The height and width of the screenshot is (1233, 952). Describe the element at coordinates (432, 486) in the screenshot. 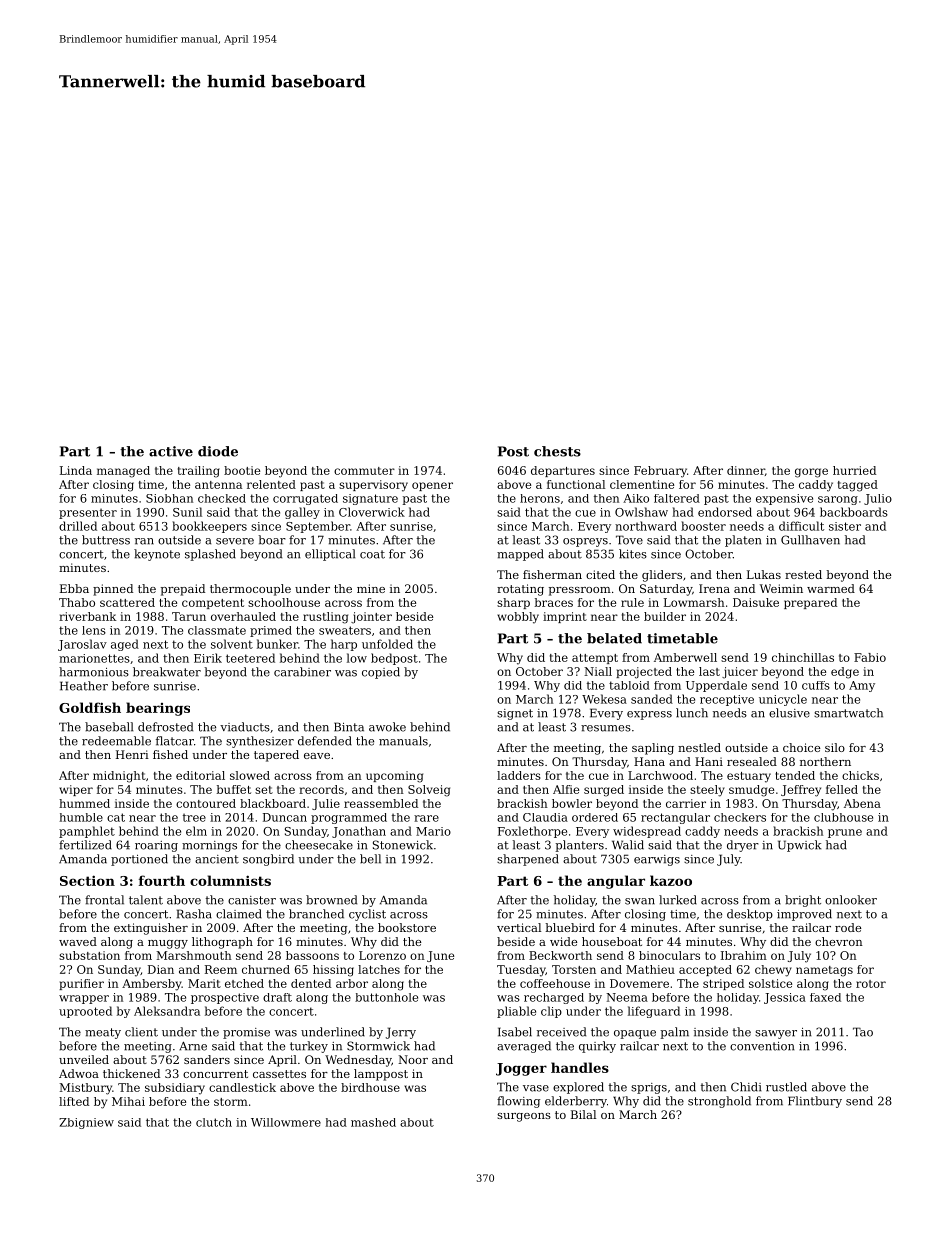

I see `opener` at that location.
